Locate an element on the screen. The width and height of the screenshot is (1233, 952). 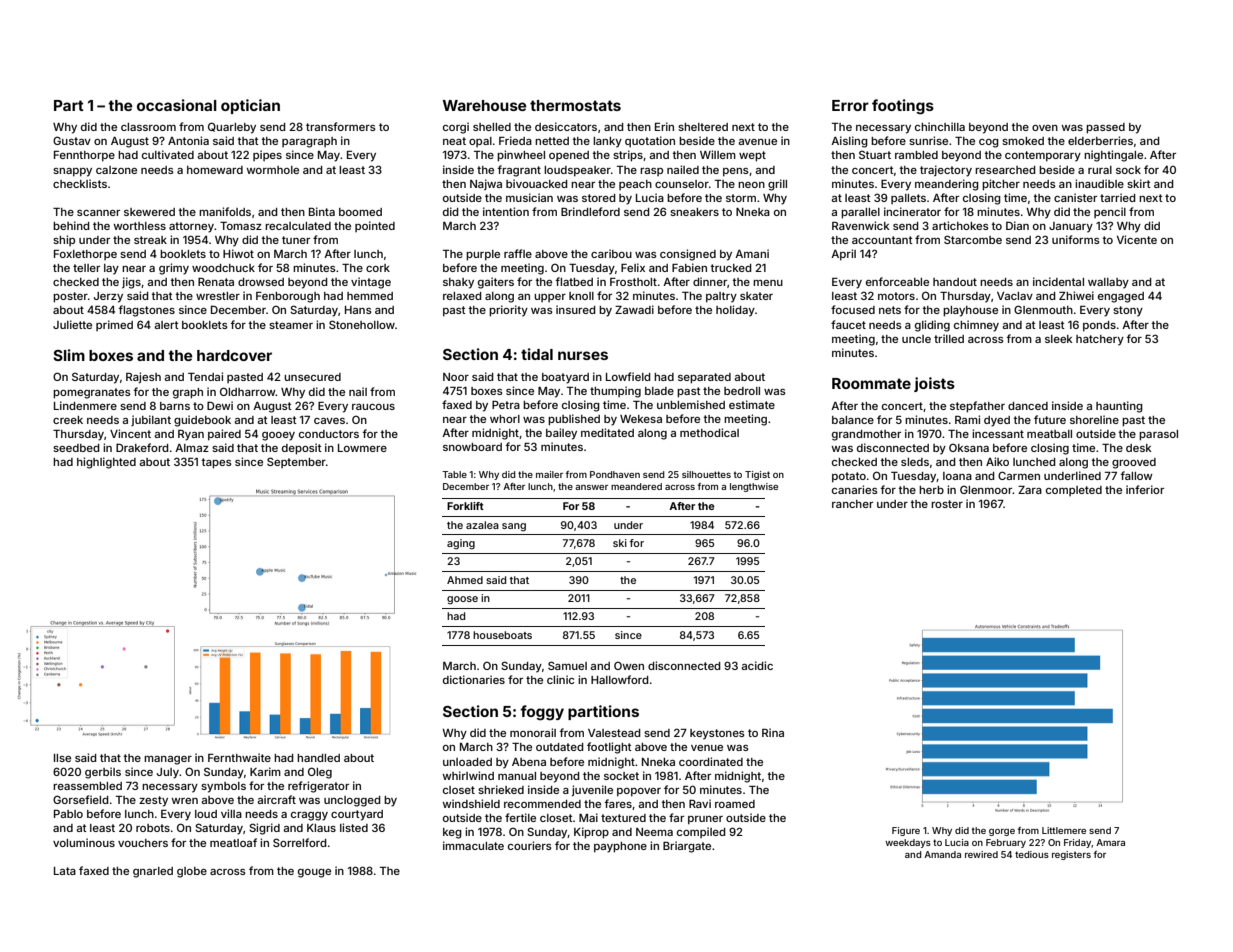
Vicente is located at coordinates (1137, 239).
